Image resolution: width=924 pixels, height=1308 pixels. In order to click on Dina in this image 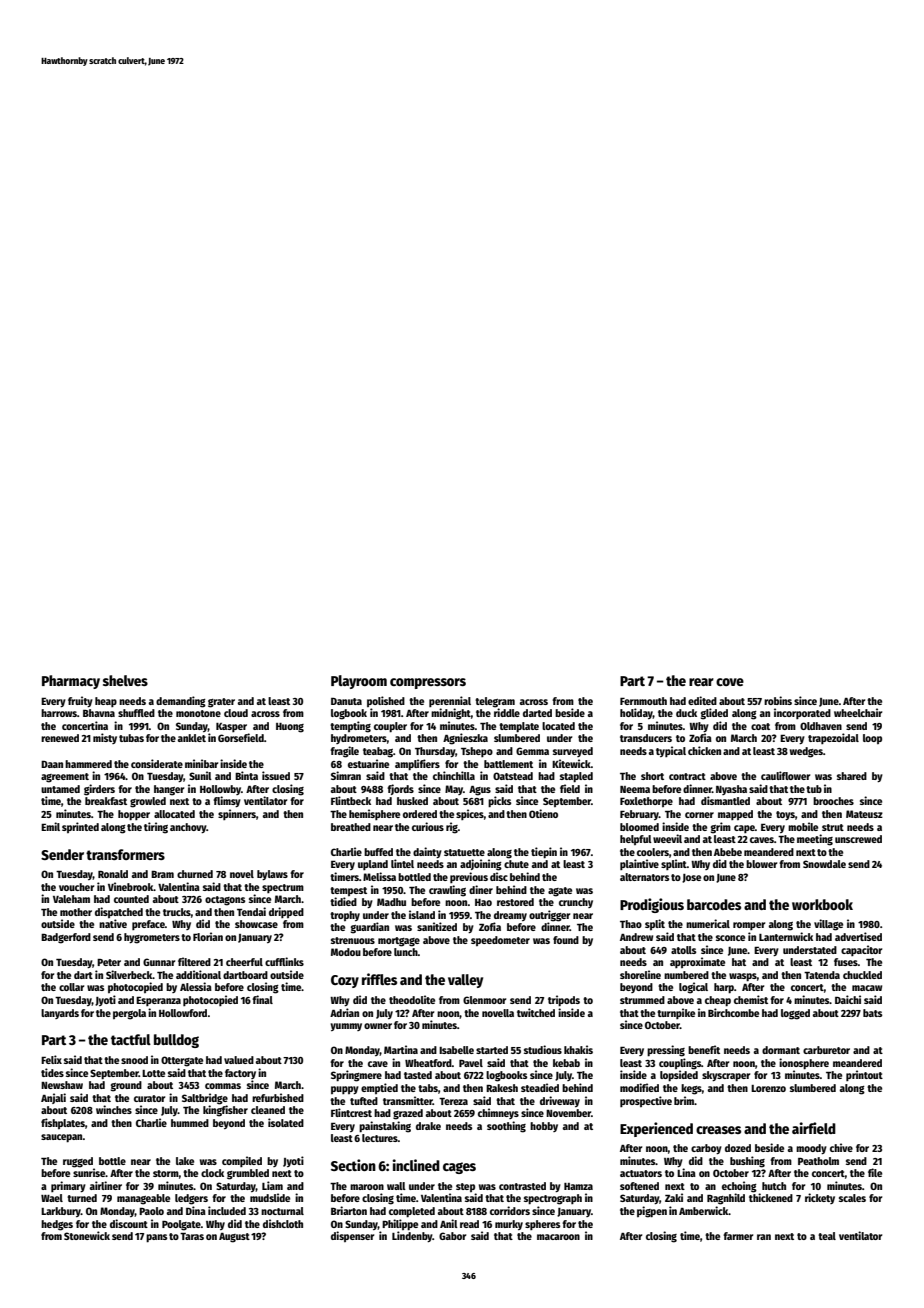, I will do `click(196, 1210)`.
